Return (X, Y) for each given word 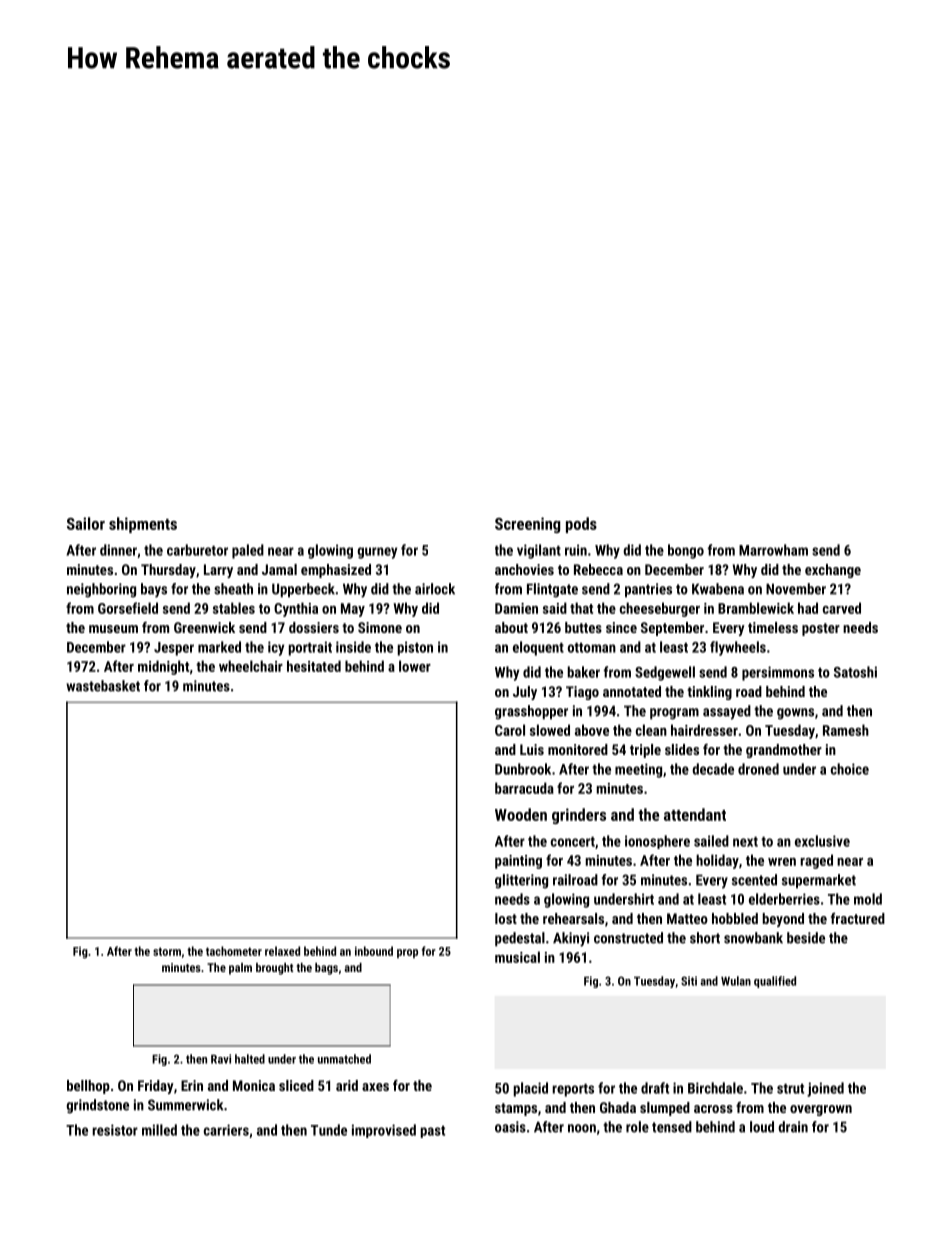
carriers (226, 1130)
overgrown (821, 1110)
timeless (773, 627)
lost (506, 918)
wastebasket (103, 686)
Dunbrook (523, 769)
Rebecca (598, 569)
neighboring (101, 590)
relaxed (282, 951)
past (433, 1131)
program (674, 714)
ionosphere (657, 842)
